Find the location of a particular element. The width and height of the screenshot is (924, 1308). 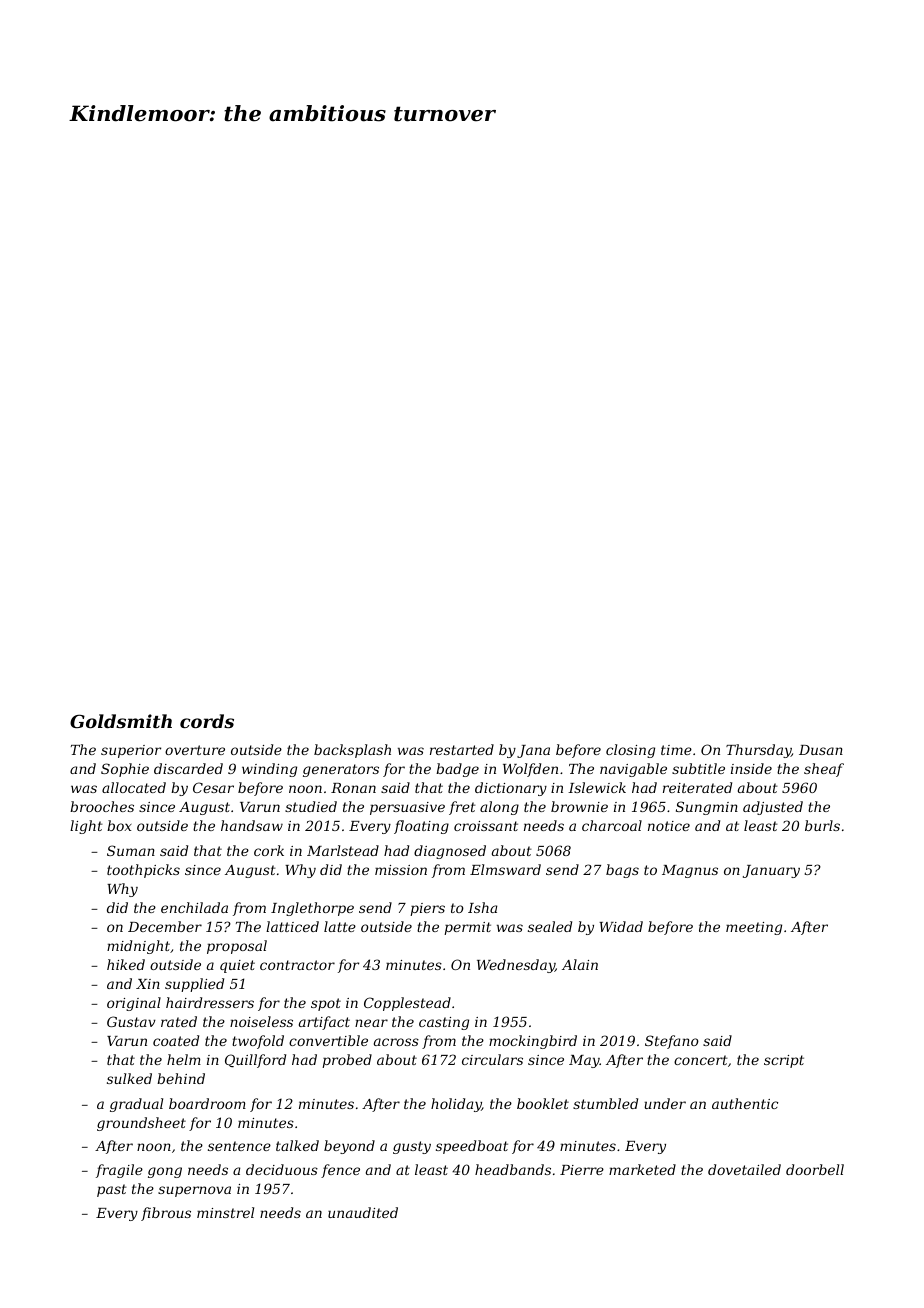

Jana is located at coordinates (533, 751).
